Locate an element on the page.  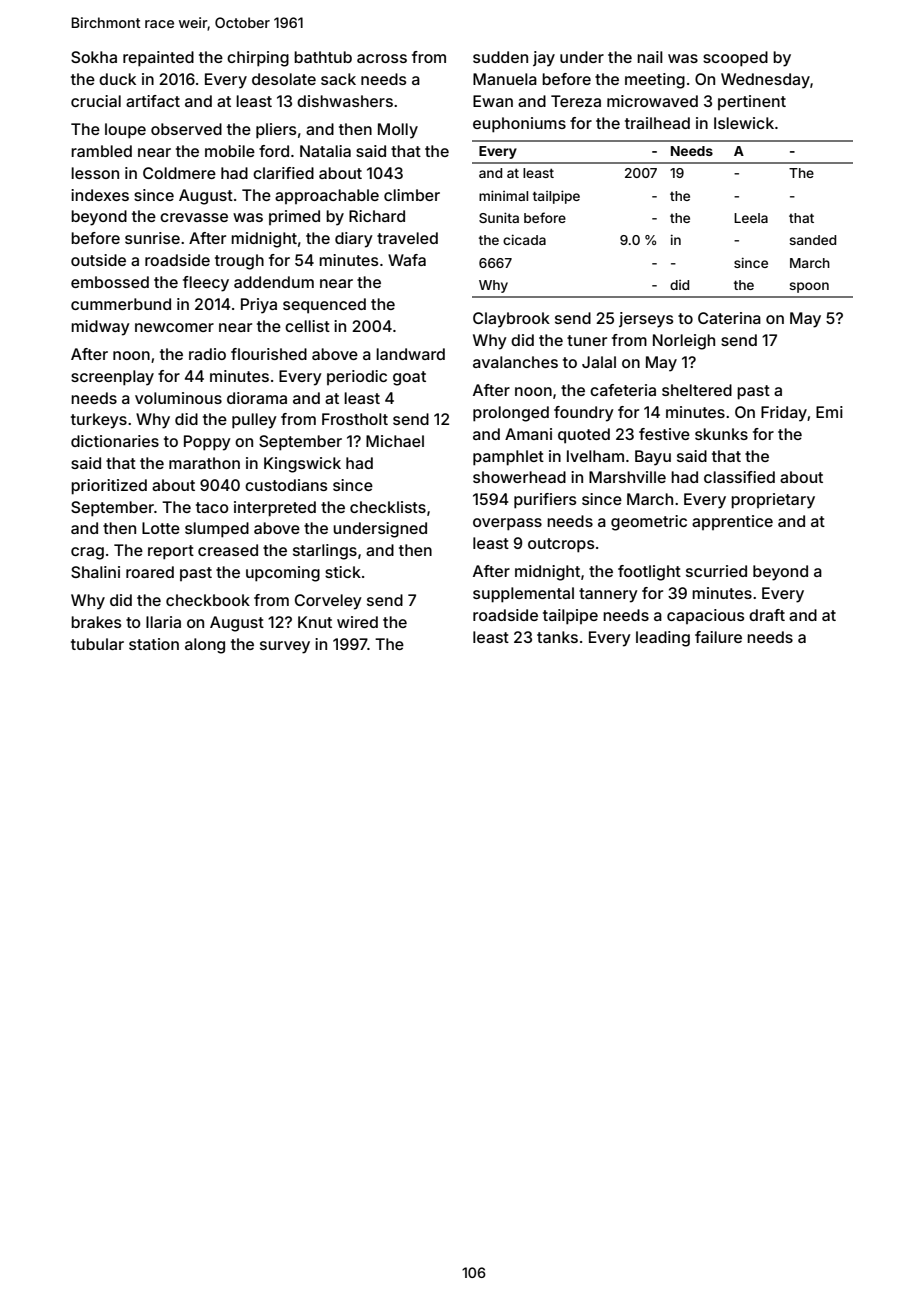
prioritized is located at coordinates (109, 487).
